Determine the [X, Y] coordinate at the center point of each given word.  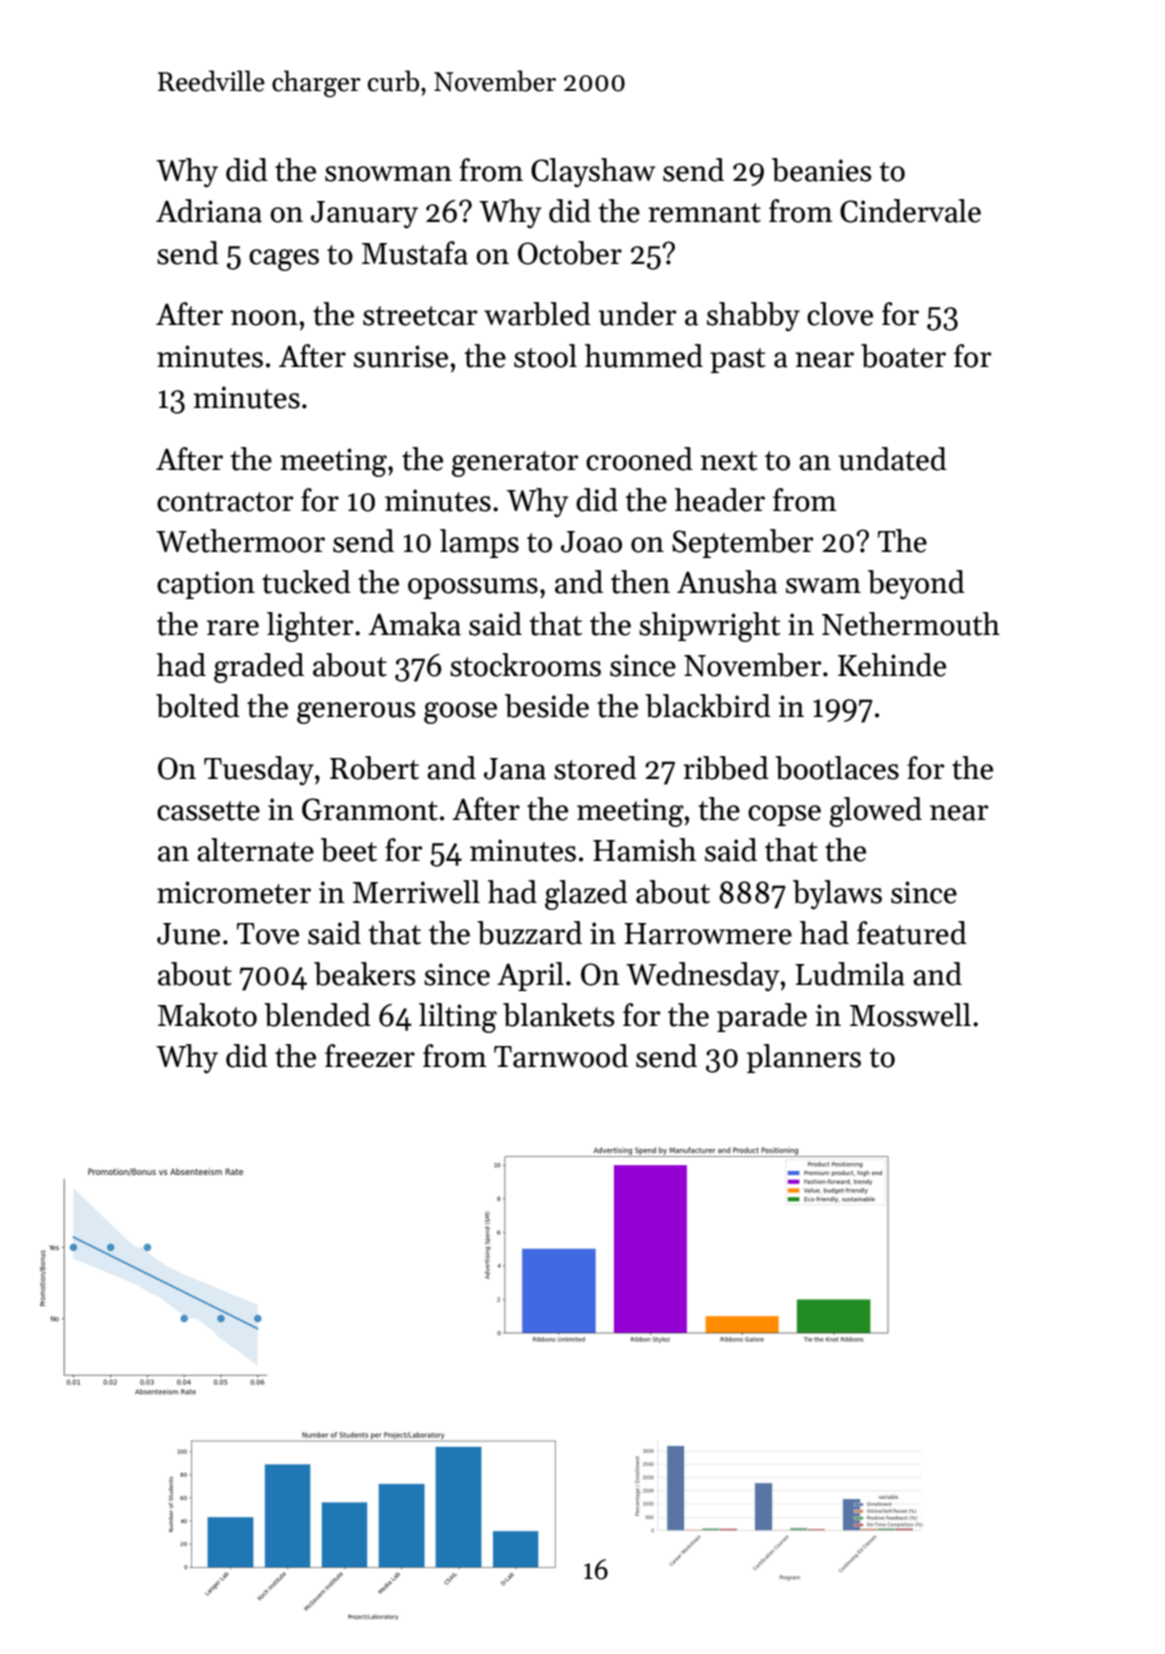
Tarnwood [561, 1056]
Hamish [645, 850]
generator [515, 464]
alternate [255, 850]
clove [840, 314]
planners [804, 1058]
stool [545, 356]
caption [206, 585]
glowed [876, 812]
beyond [916, 584]
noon [264, 318]
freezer [370, 1056]
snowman [388, 174]
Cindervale [910, 211]
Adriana [209, 211]
